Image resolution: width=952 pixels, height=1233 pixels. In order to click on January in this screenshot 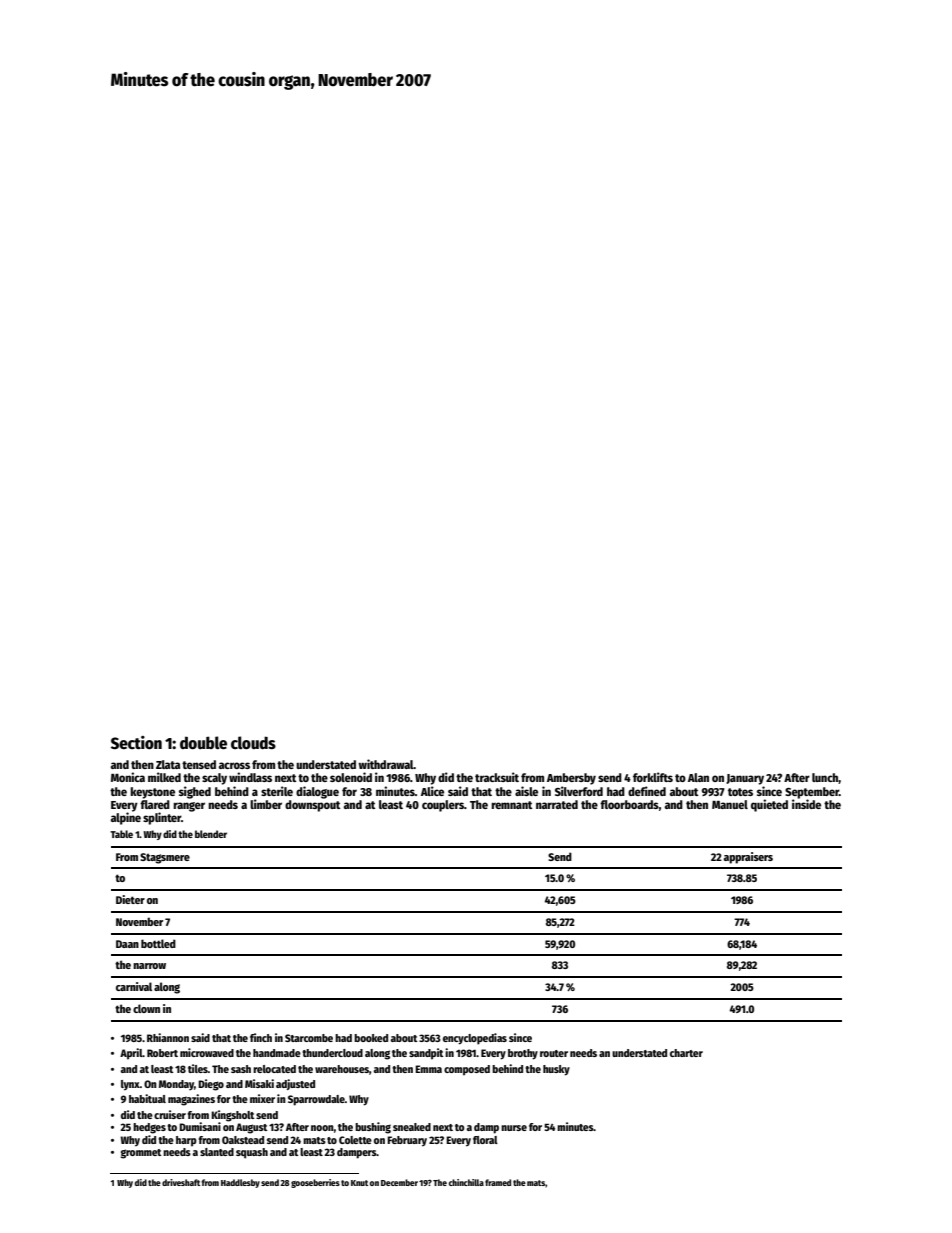, I will do `click(745, 779)`.
